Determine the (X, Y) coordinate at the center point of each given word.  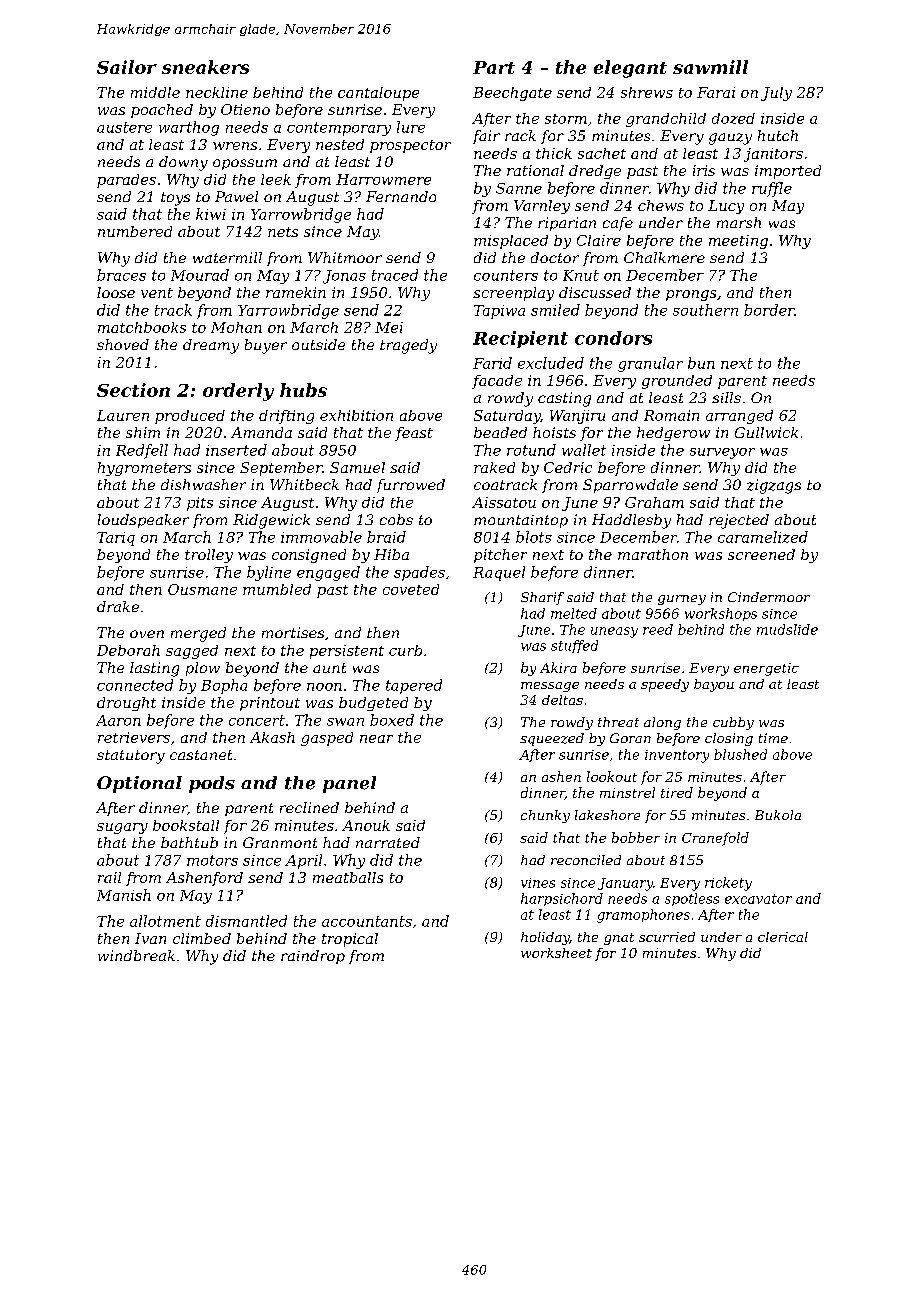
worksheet (556, 953)
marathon (653, 554)
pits (200, 504)
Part (494, 67)
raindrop (313, 957)
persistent (347, 652)
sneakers (205, 67)
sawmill (710, 67)
